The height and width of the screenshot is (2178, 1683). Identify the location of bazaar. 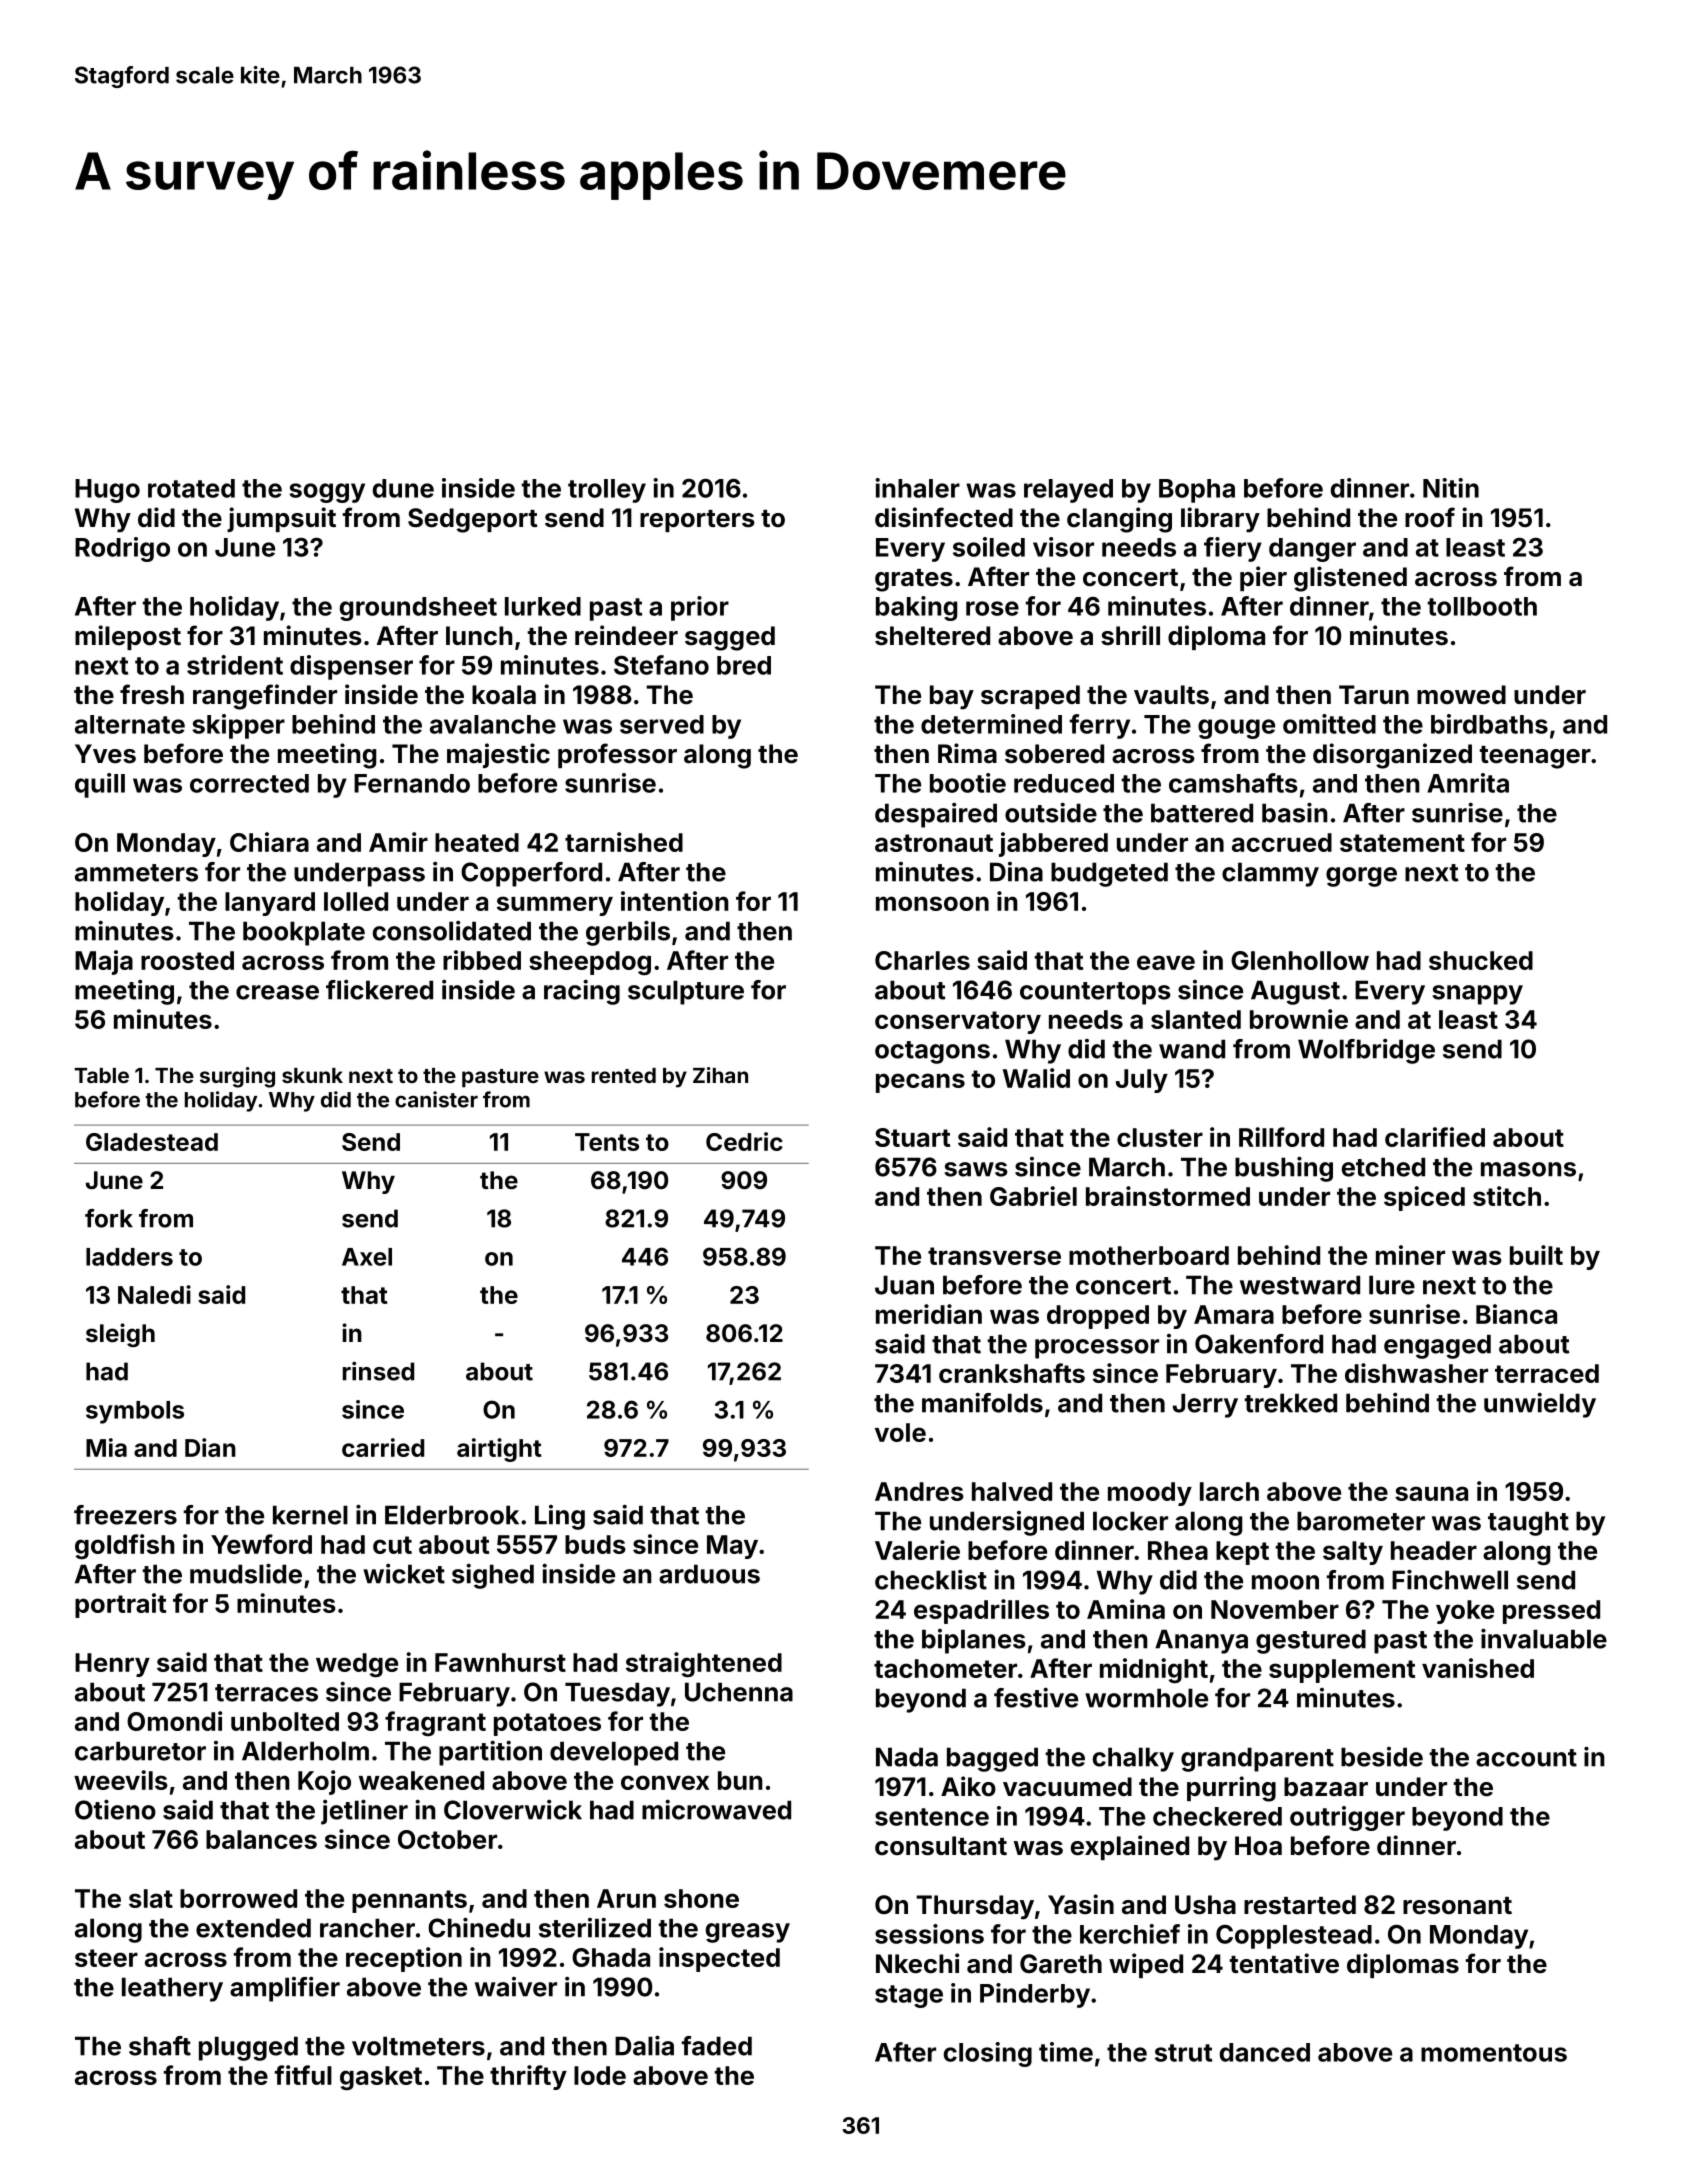
(1326, 1787).
